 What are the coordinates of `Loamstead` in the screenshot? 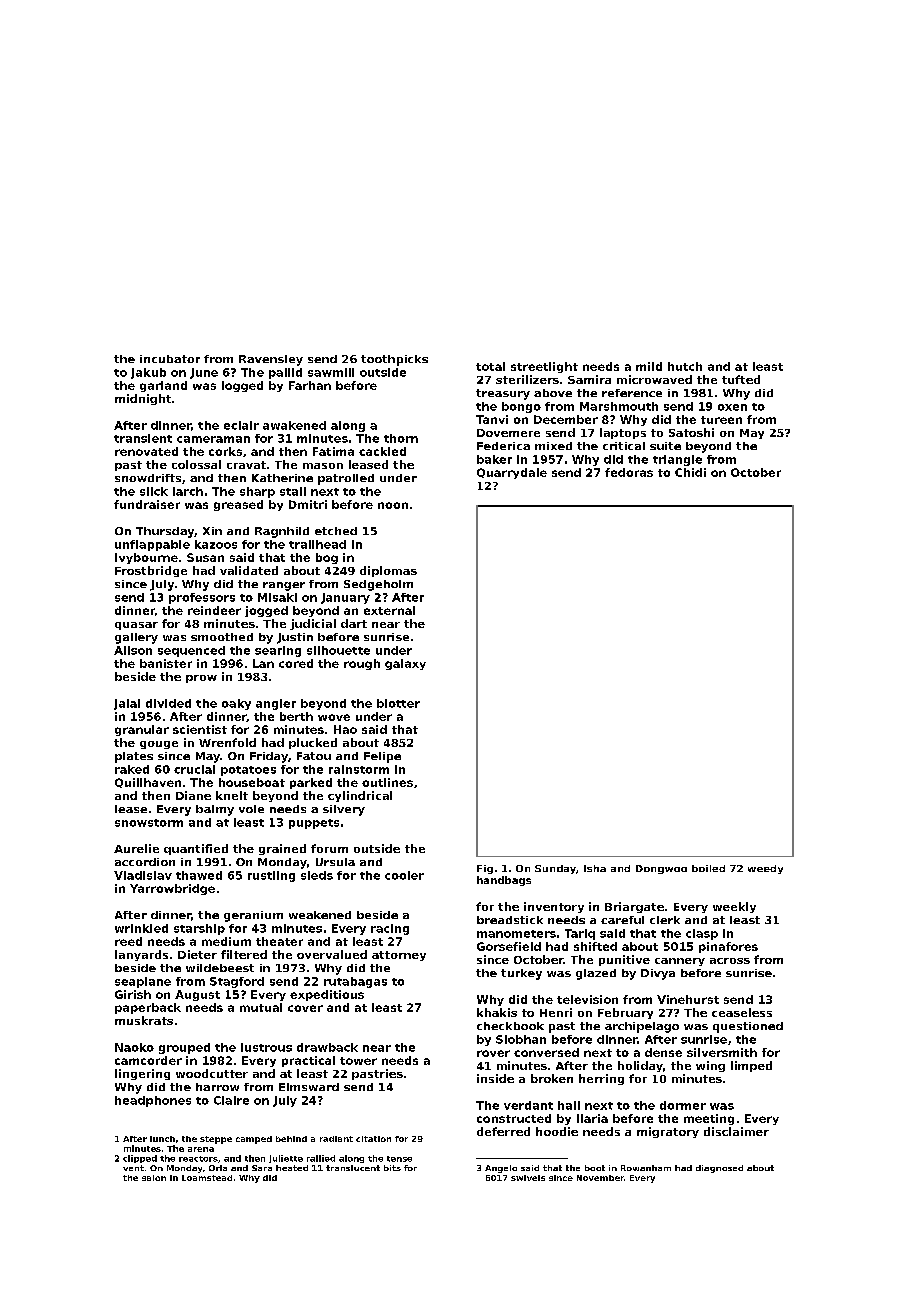 It's located at (207, 1178).
